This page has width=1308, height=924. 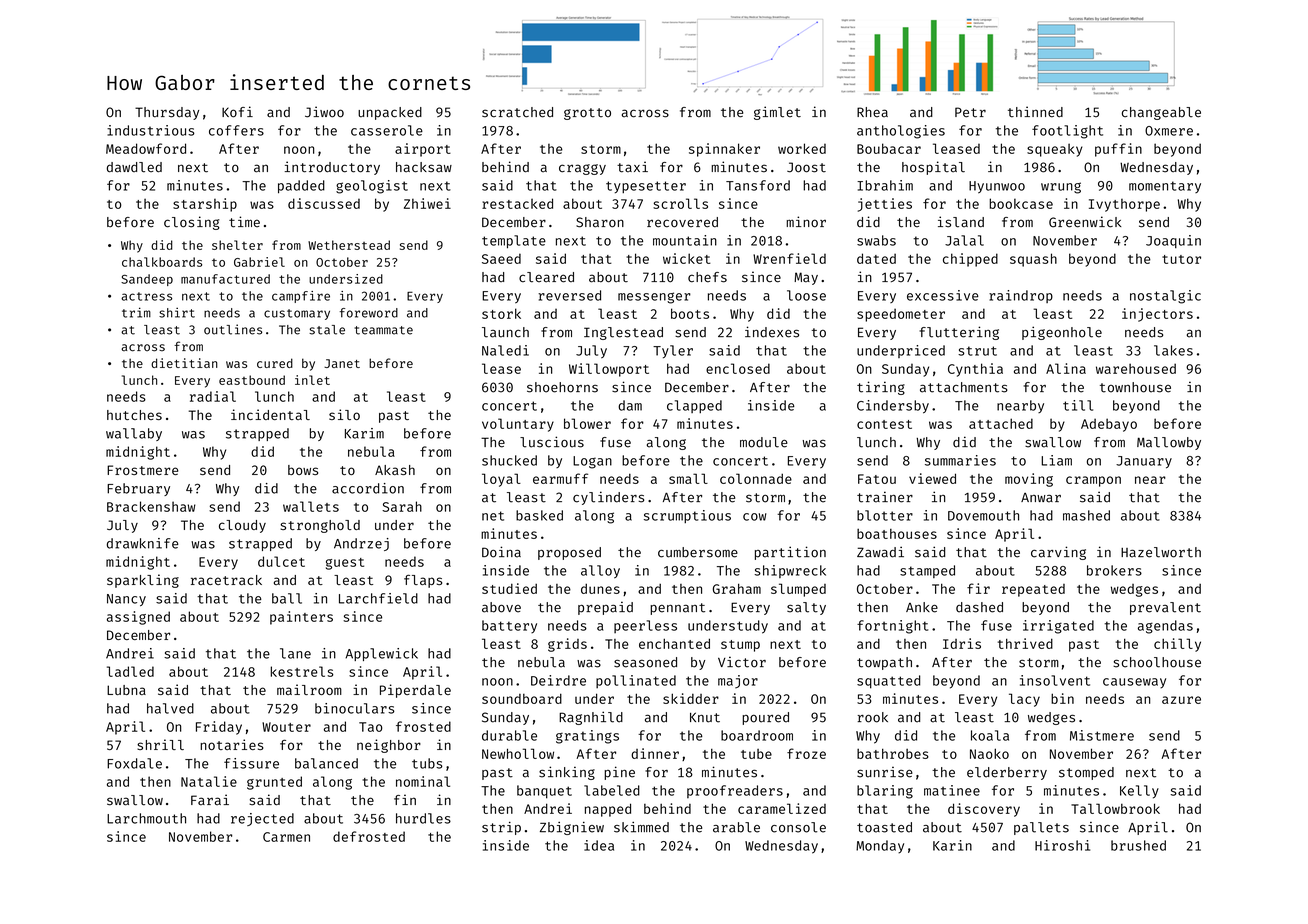 I want to click on drawknife, so click(x=142, y=543).
